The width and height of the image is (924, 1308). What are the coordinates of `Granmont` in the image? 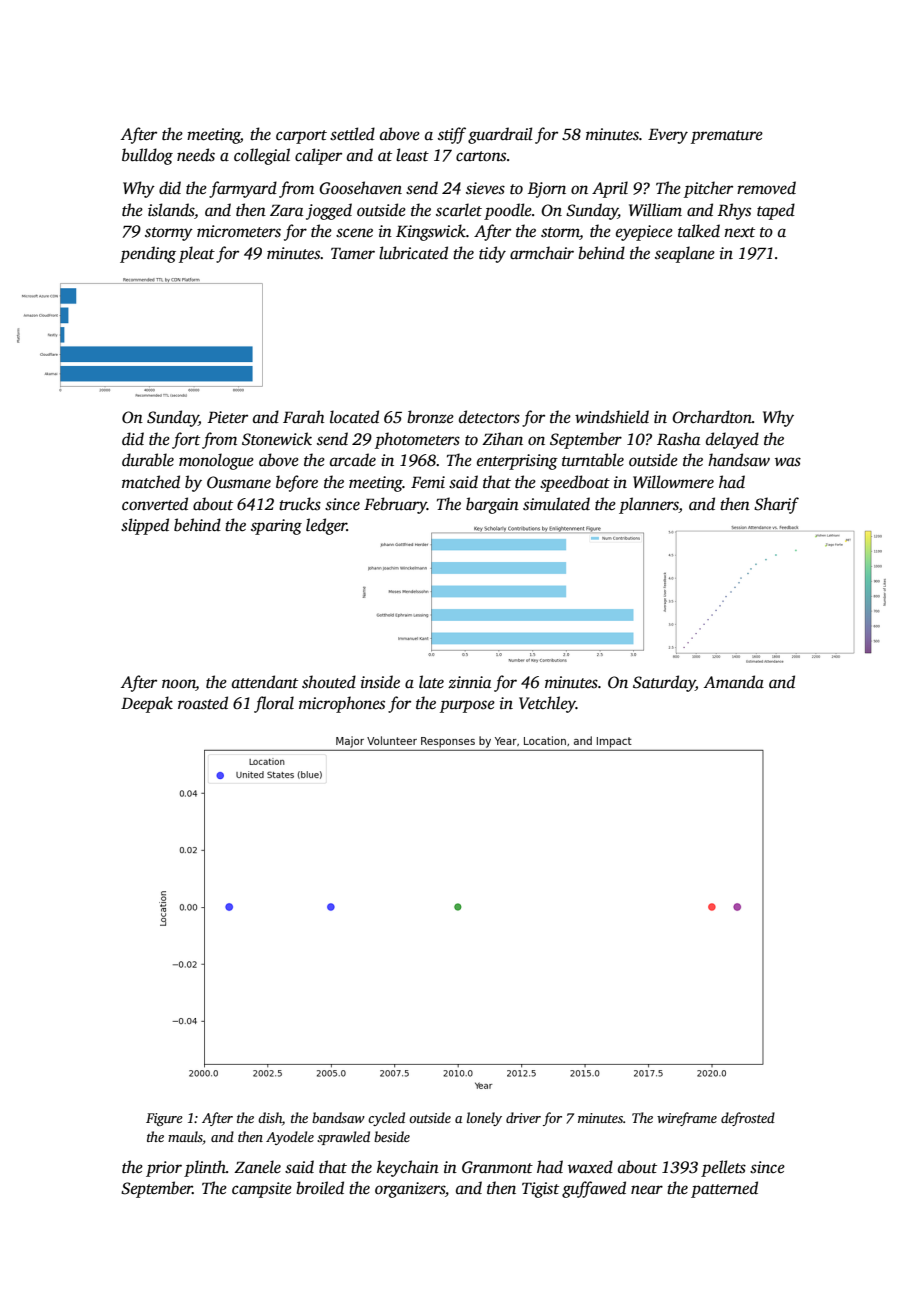 It's located at (497, 1167).
